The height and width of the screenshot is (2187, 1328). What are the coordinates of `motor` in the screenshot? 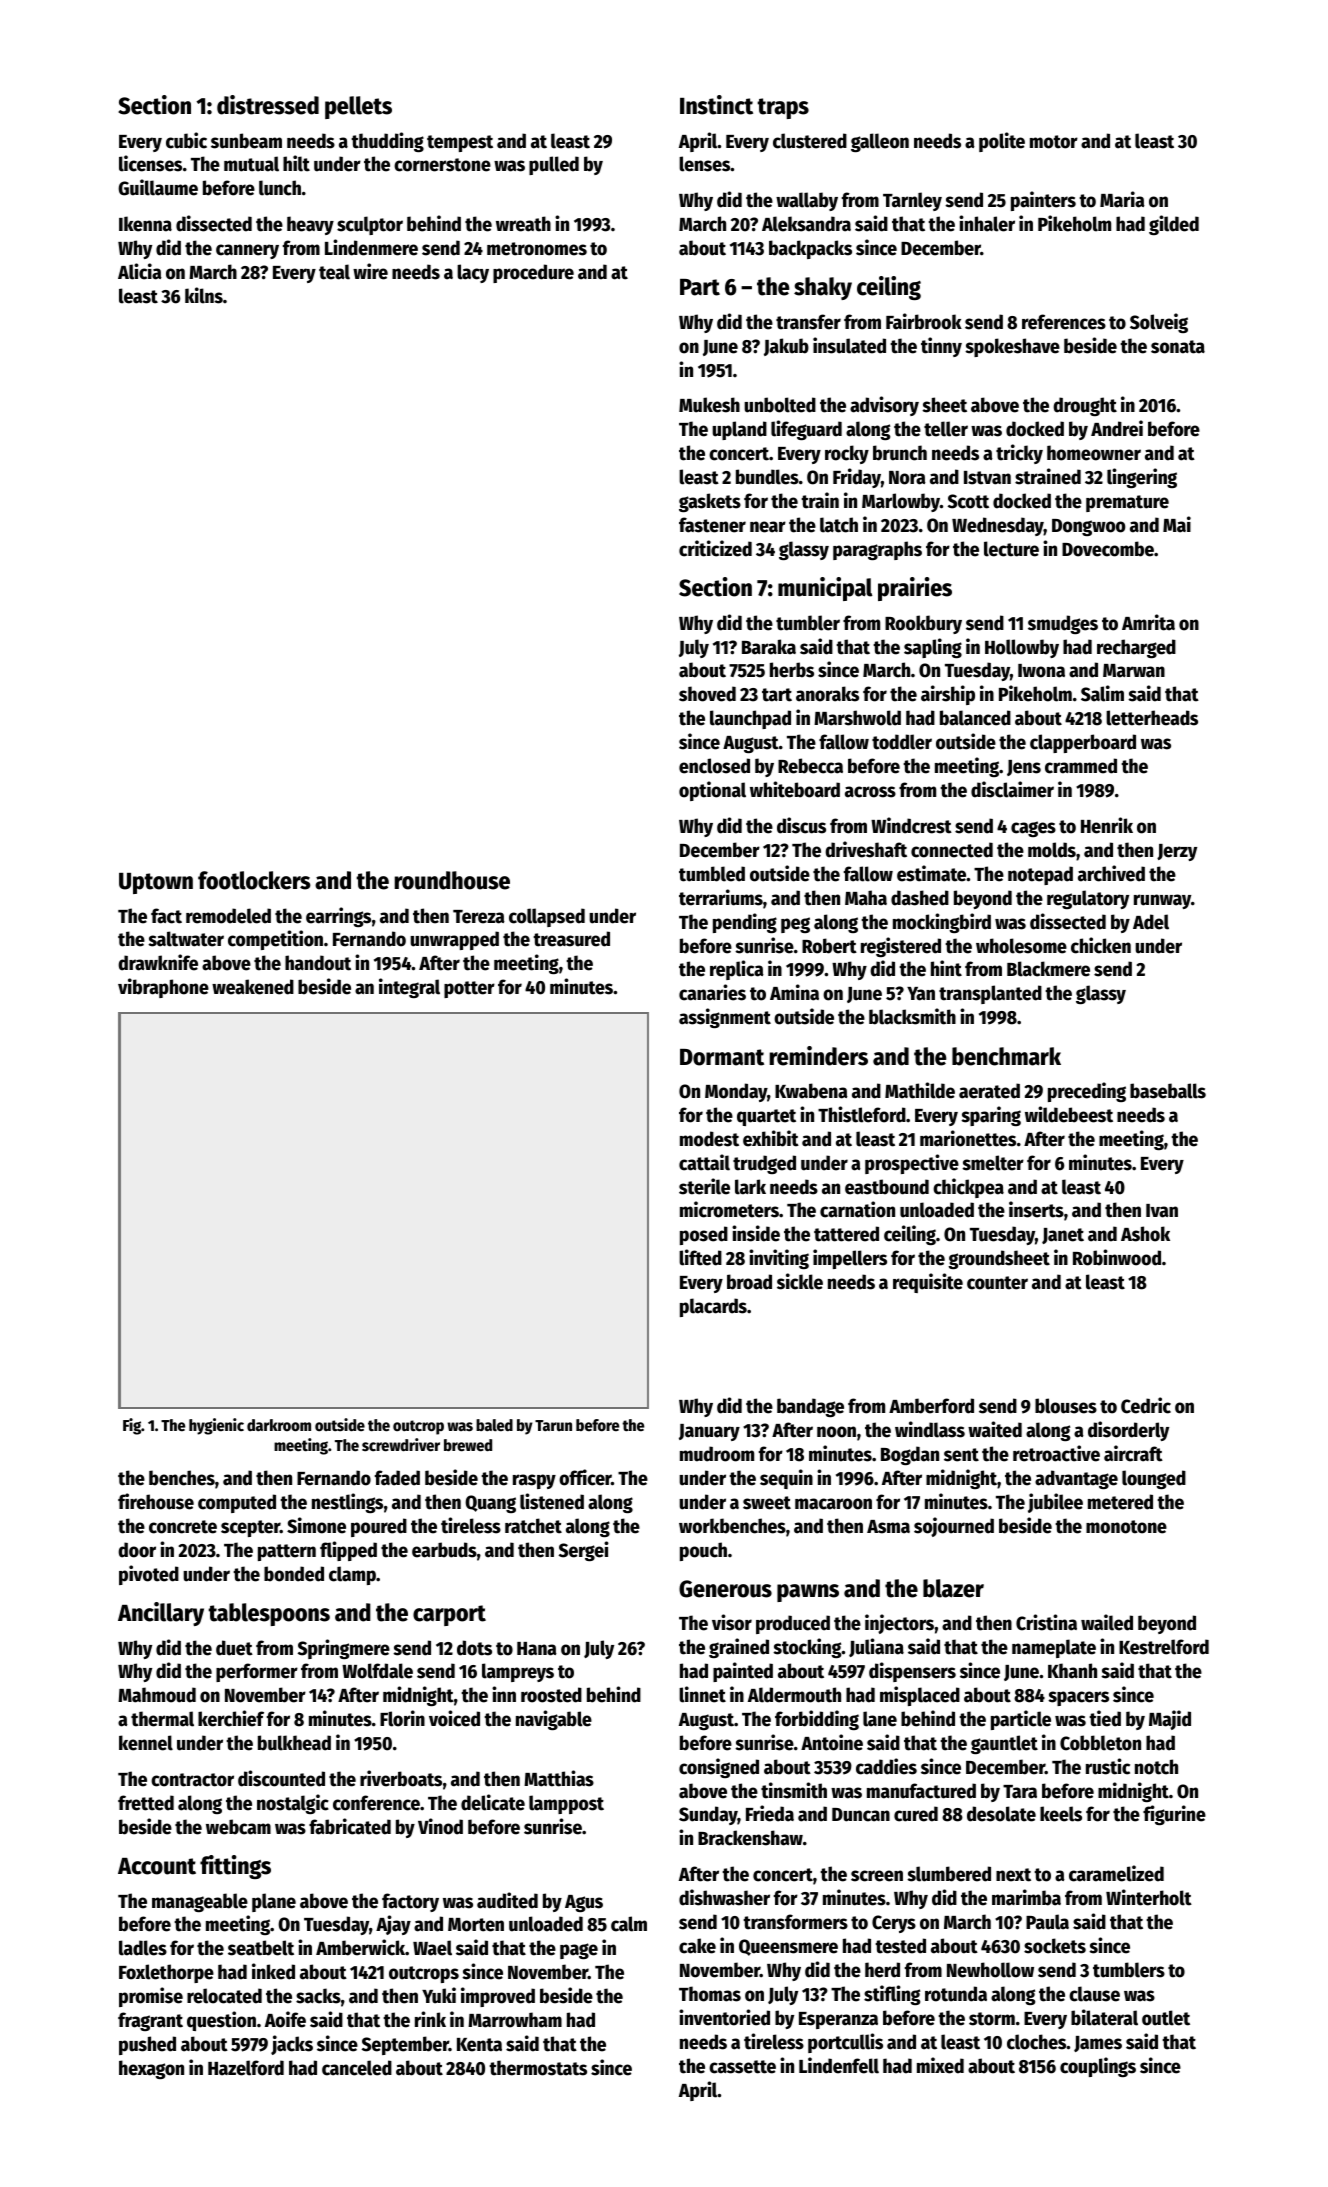 It's located at (1054, 142).
